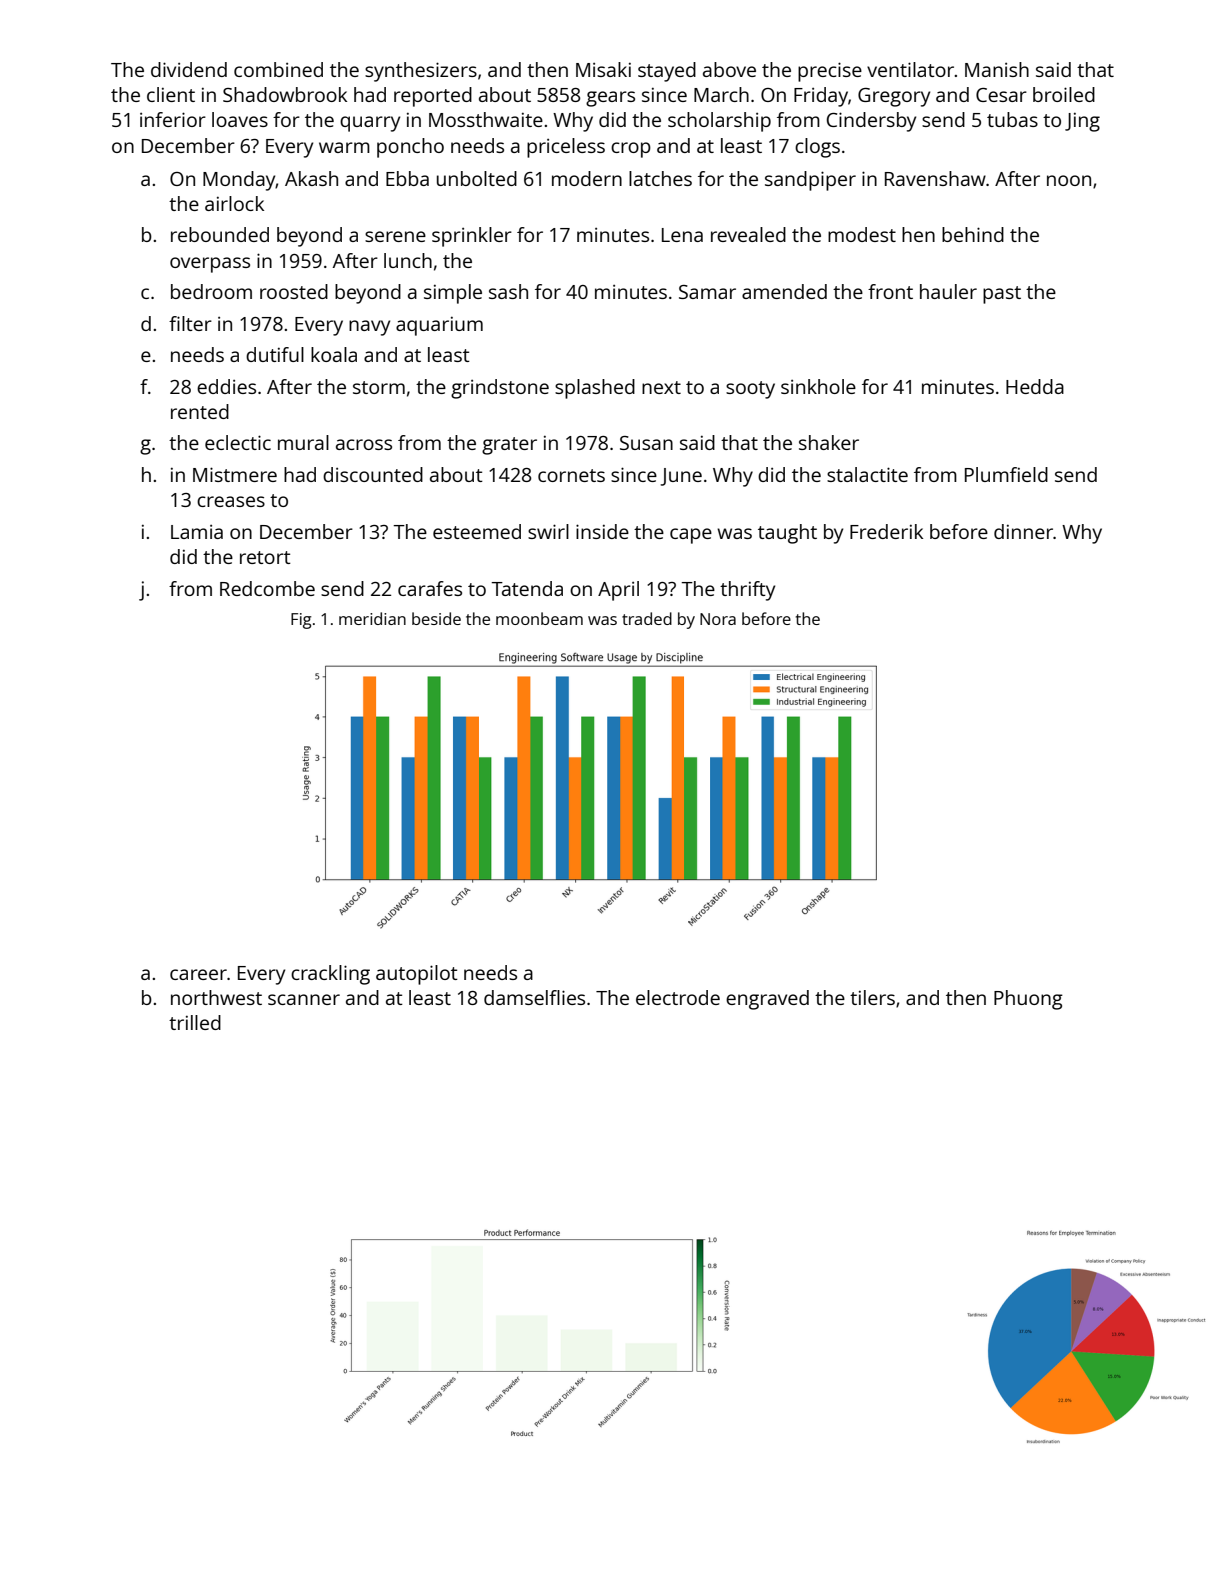 The height and width of the screenshot is (1589, 1228). Describe the element at coordinates (707, 292) in the screenshot. I see `Samar` at that location.
